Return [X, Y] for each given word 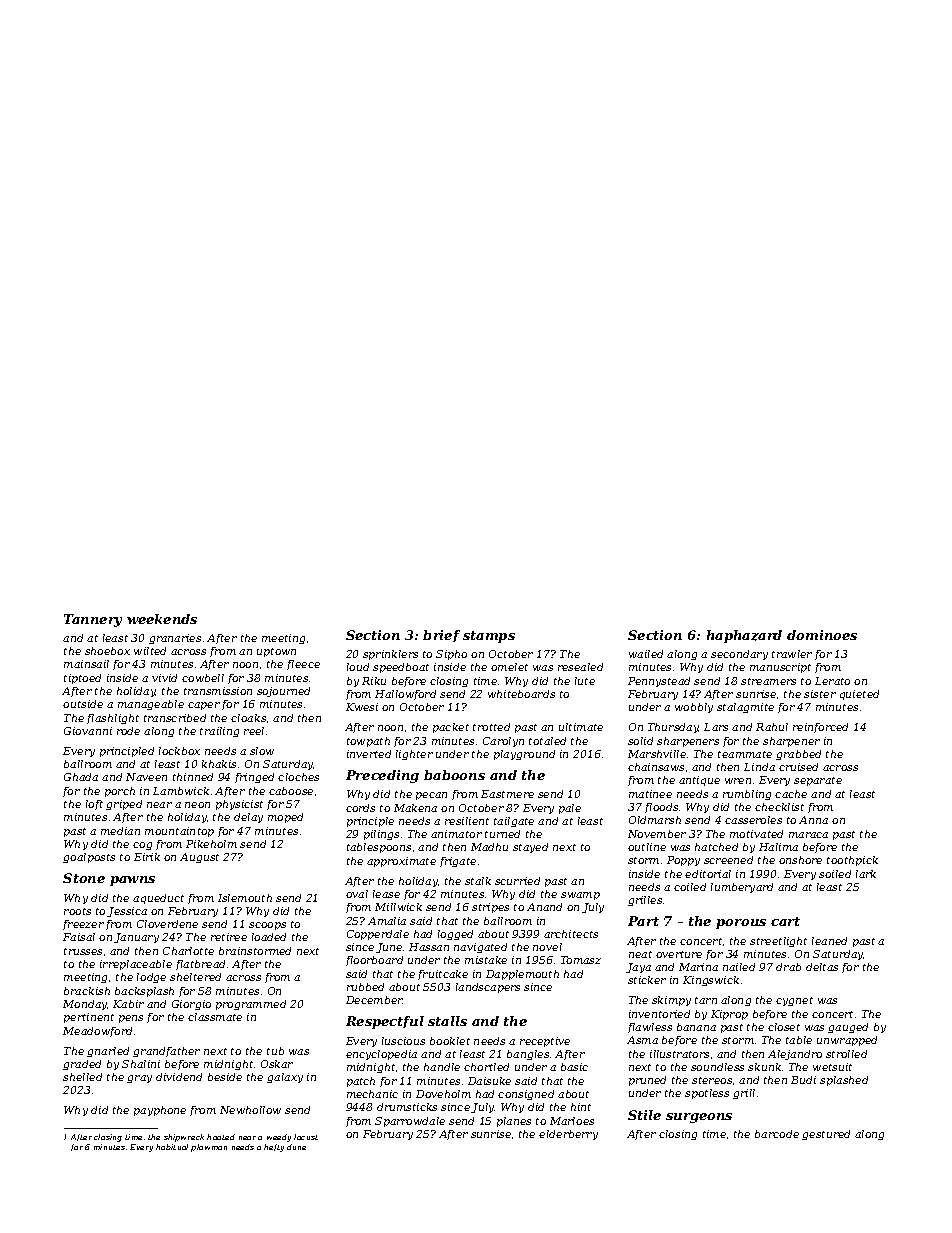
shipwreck [184, 1138]
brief [441, 636]
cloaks [248, 718]
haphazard [744, 636]
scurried [517, 881]
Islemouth [245, 898]
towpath [368, 742]
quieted [859, 695]
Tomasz [581, 960]
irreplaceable [136, 965]
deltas [822, 967]
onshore [800, 860]
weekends [162, 619]
